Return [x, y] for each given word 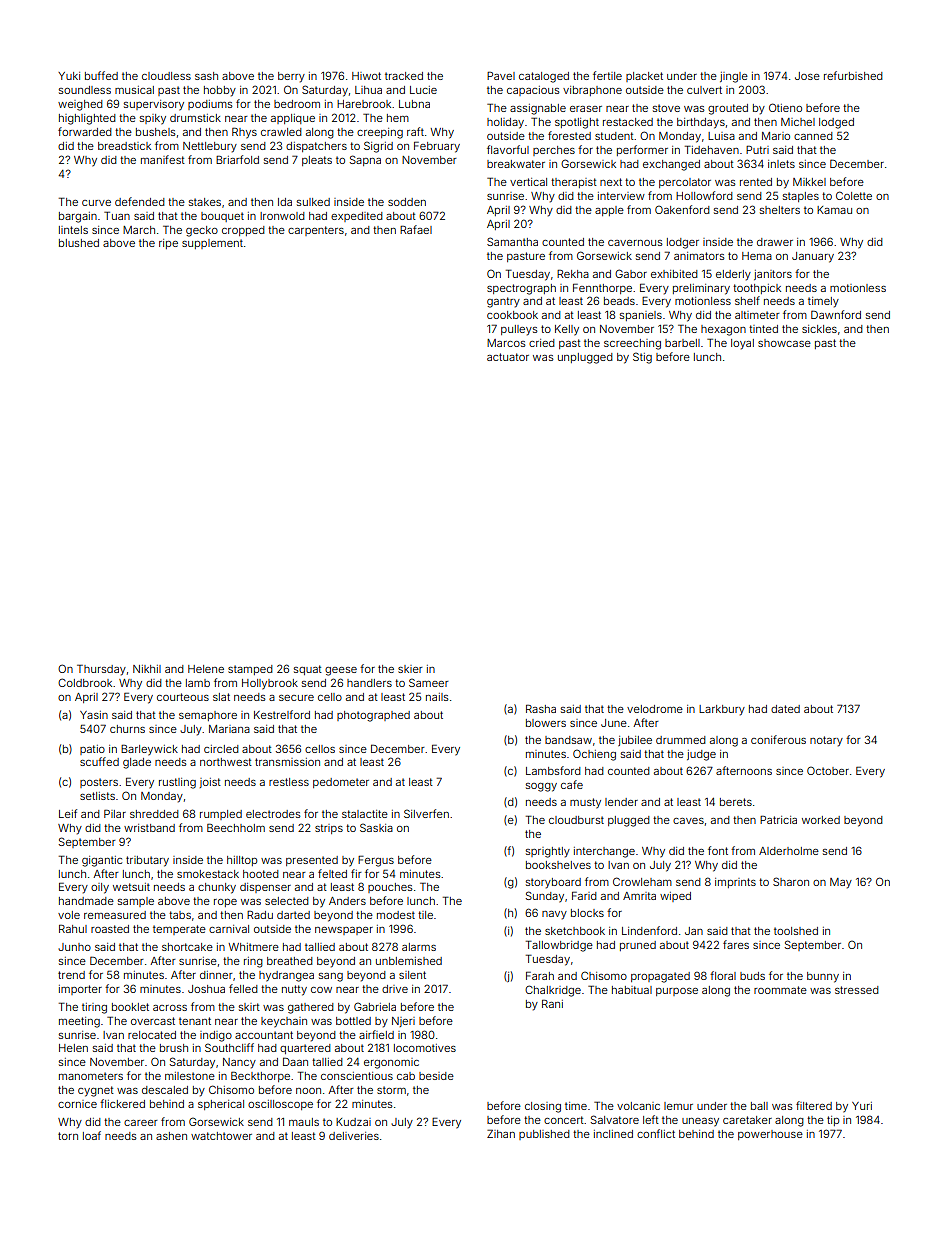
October [828, 770]
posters [99, 783]
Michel [798, 122]
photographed [373, 716]
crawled [281, 132]
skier [410, 669]
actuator [508, 357]
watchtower [221, 1136]
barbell [682, 343]
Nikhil [147, 669]
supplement [212, 244]
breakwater [516, 164]
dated [785, 709]
